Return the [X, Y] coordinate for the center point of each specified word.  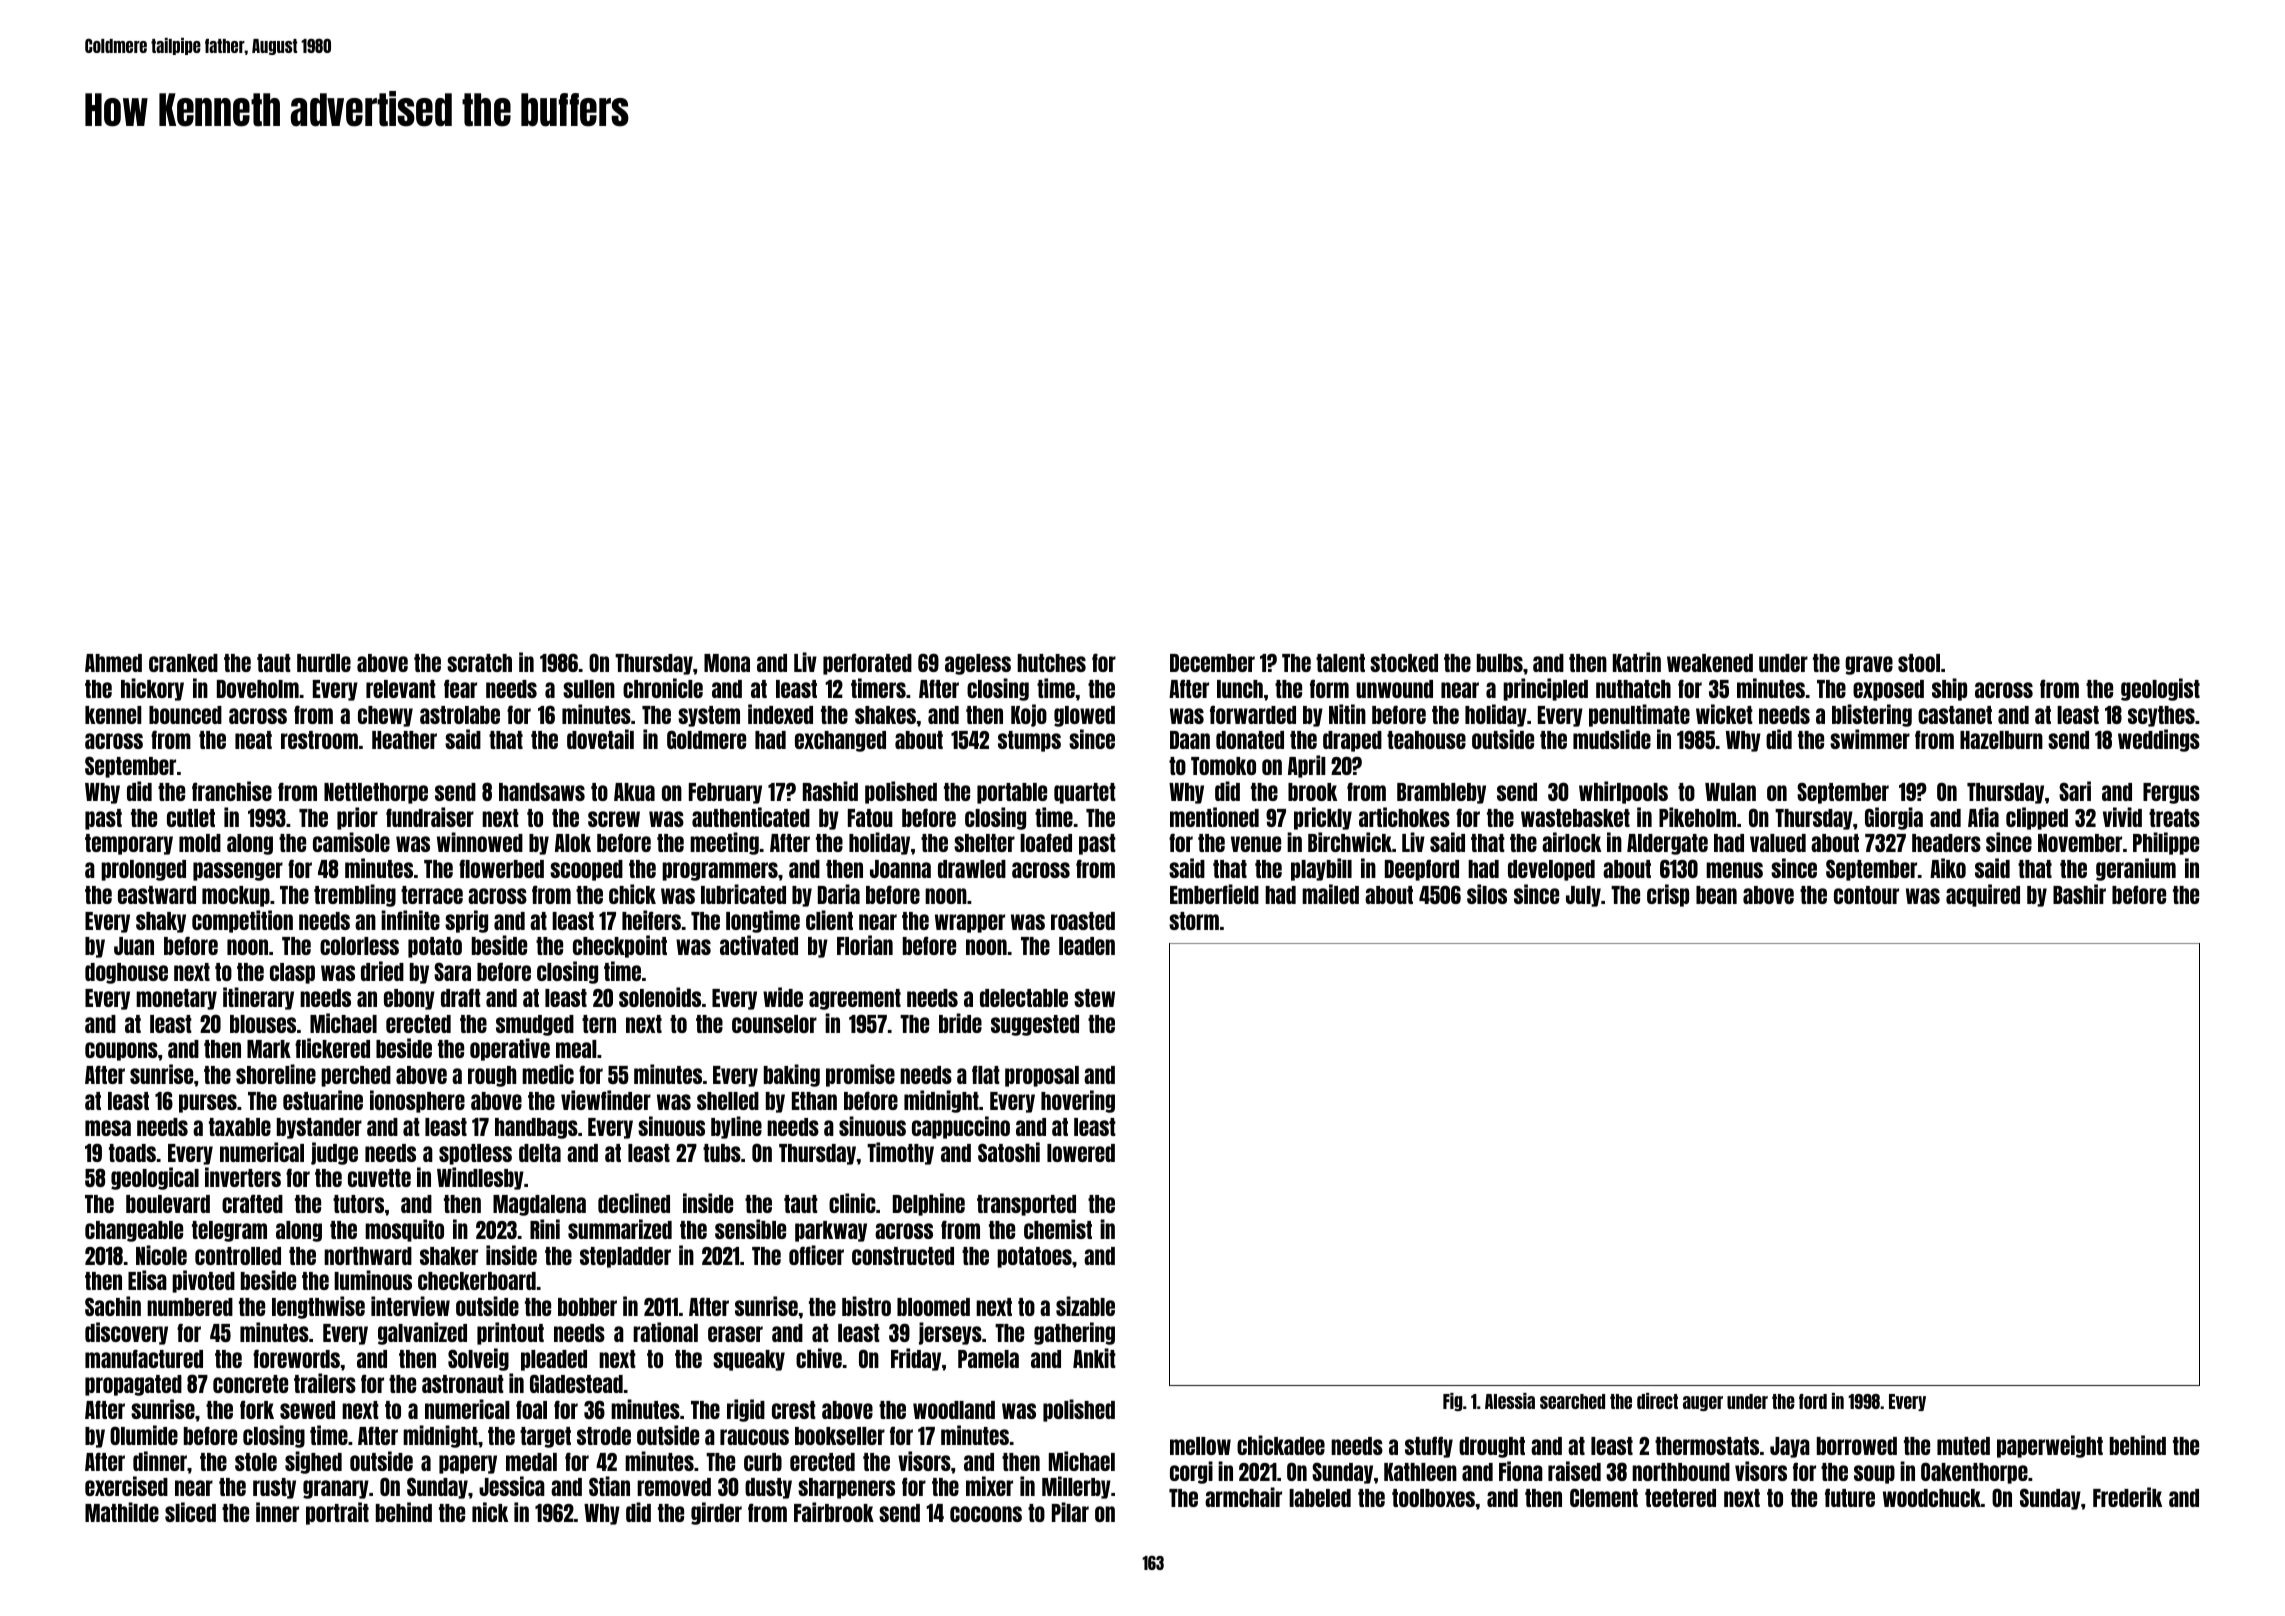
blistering [1872, 715]
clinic [852, 1203]
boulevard [168, 1204]
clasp [292, 973]
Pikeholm [1697, 817]
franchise [232, 791]
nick [490, 1512]
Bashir [2079, 894]
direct [1657, 1401]
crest [794, 1410]
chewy [385, 716]
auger [1703, 1403]
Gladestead [576, 1383]
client [829, 920]
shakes [885, 715]
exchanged [840, 741]
